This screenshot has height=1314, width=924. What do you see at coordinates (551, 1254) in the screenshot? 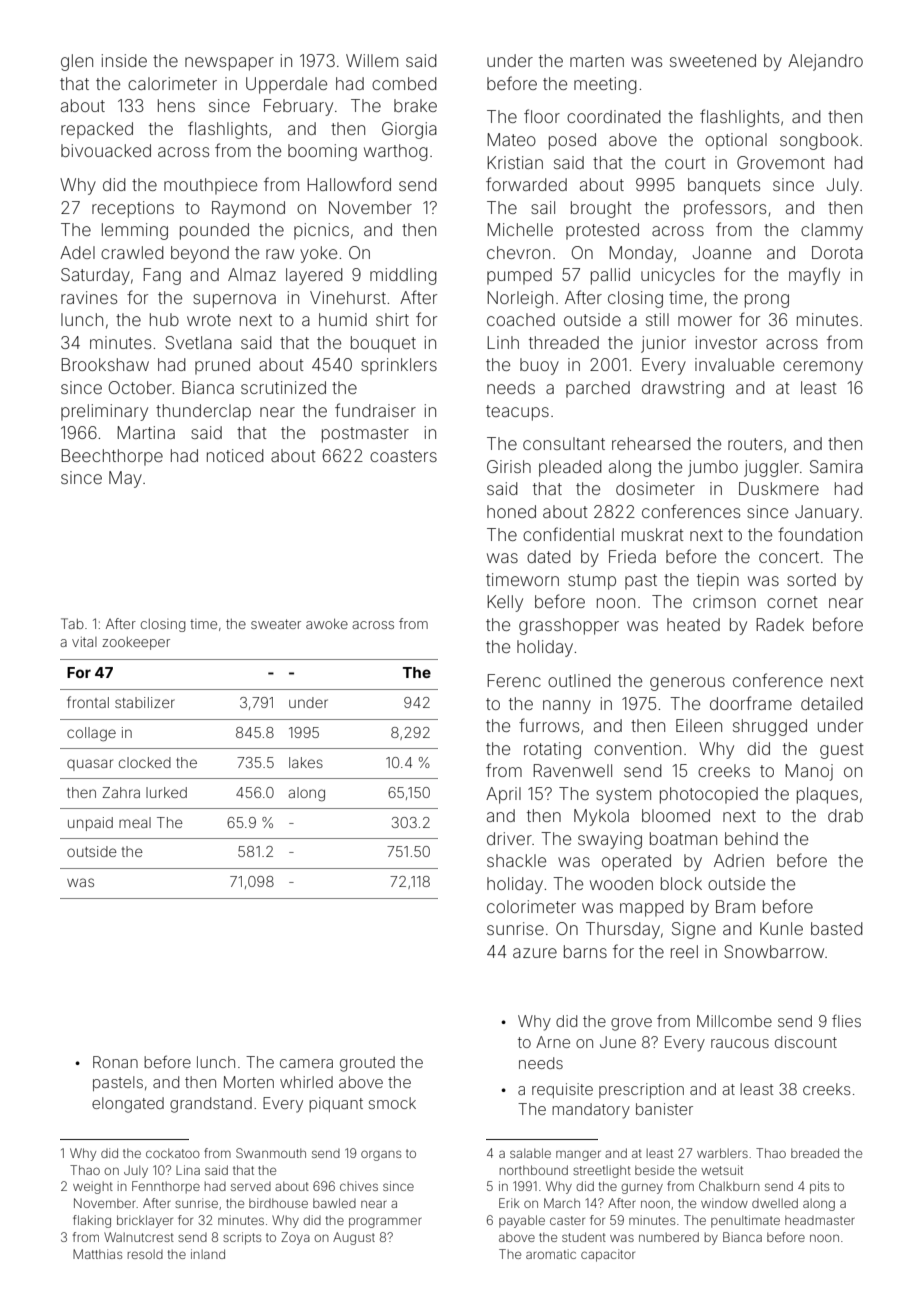
I see `aromatic` at bounding box center [551, 1254].
